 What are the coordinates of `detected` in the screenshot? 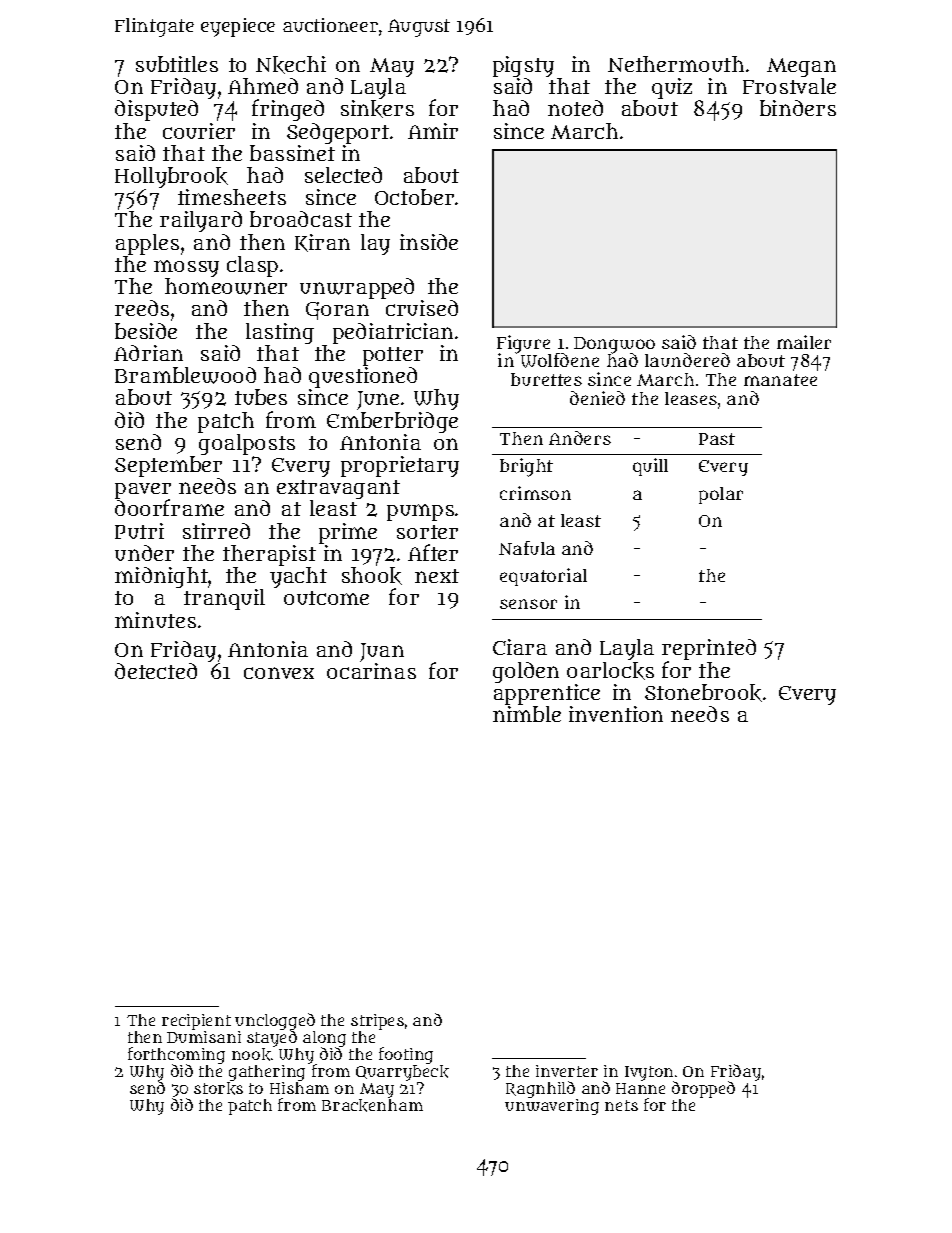 It's located at (156, 671).
